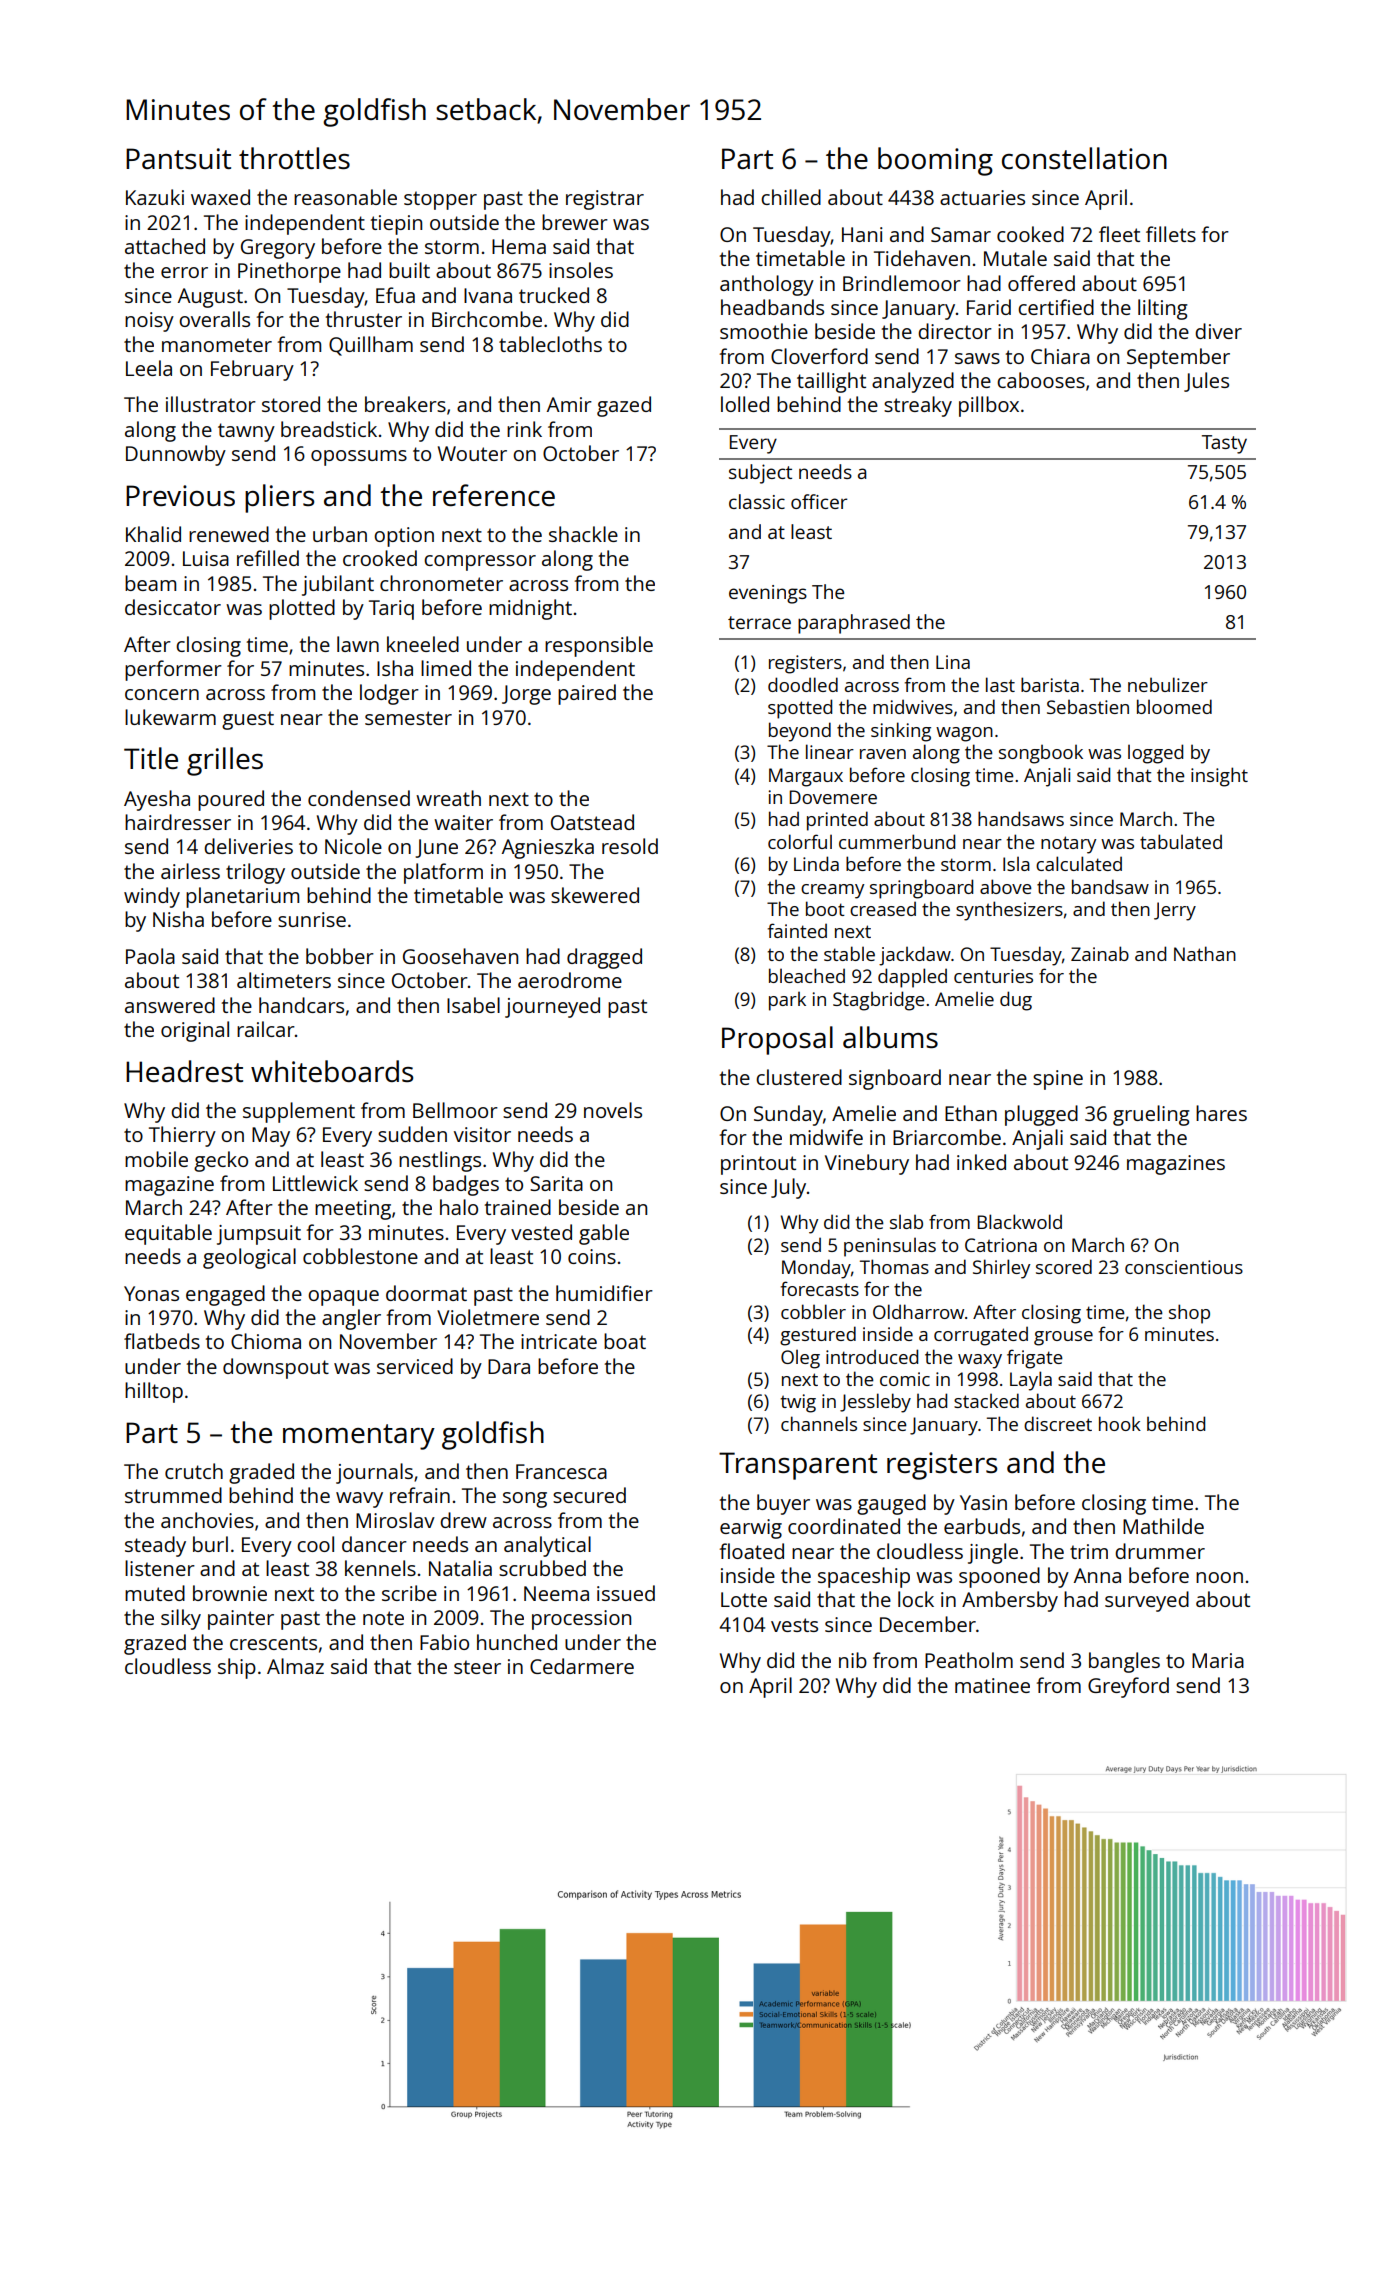 This page has height=2274, width=1380. Describe the element at coordinates (853, 1660) in the page. I see `nib` at that location.
